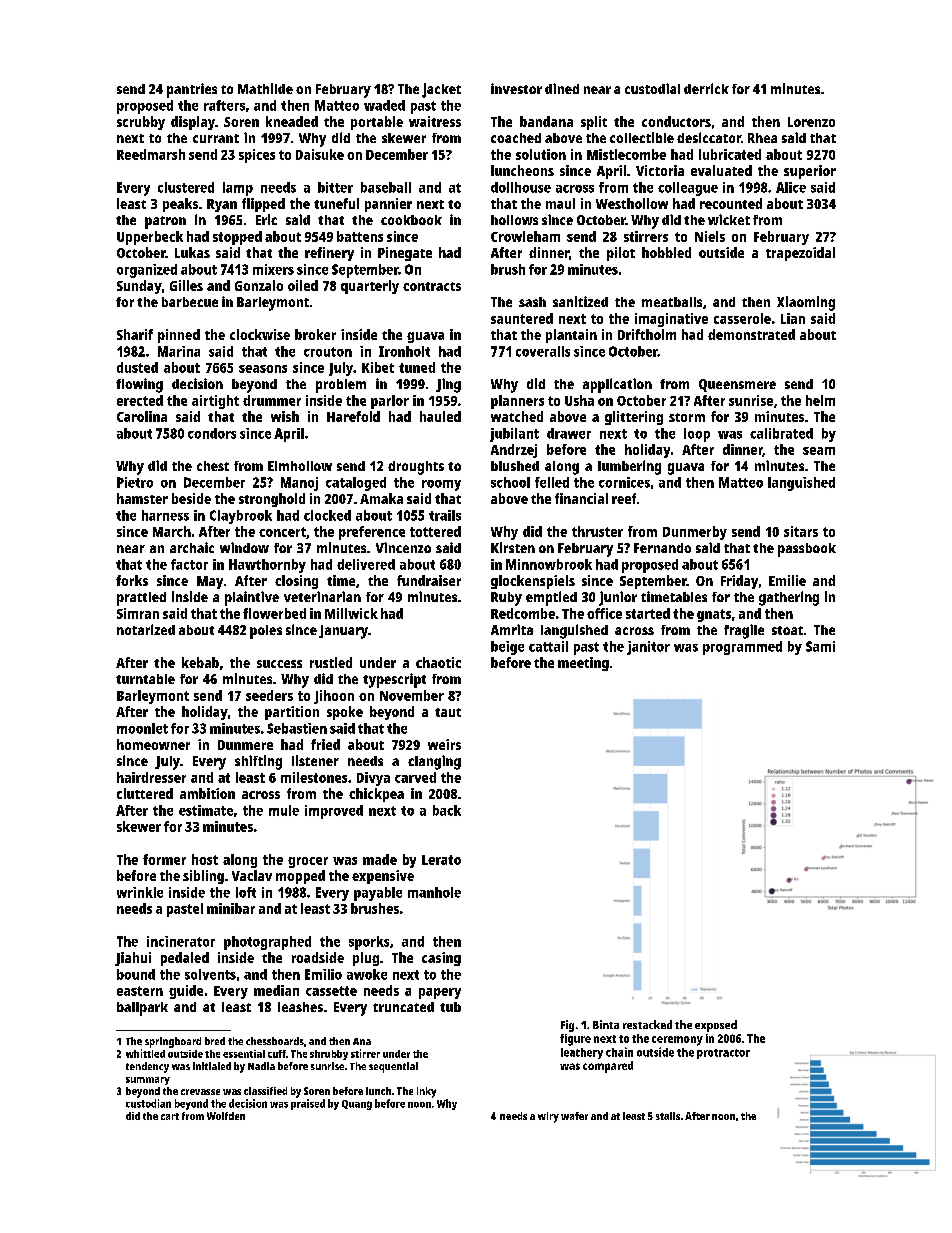 The image size is (952, 1233). I want to click on ballpark, so click(142, 1009).
